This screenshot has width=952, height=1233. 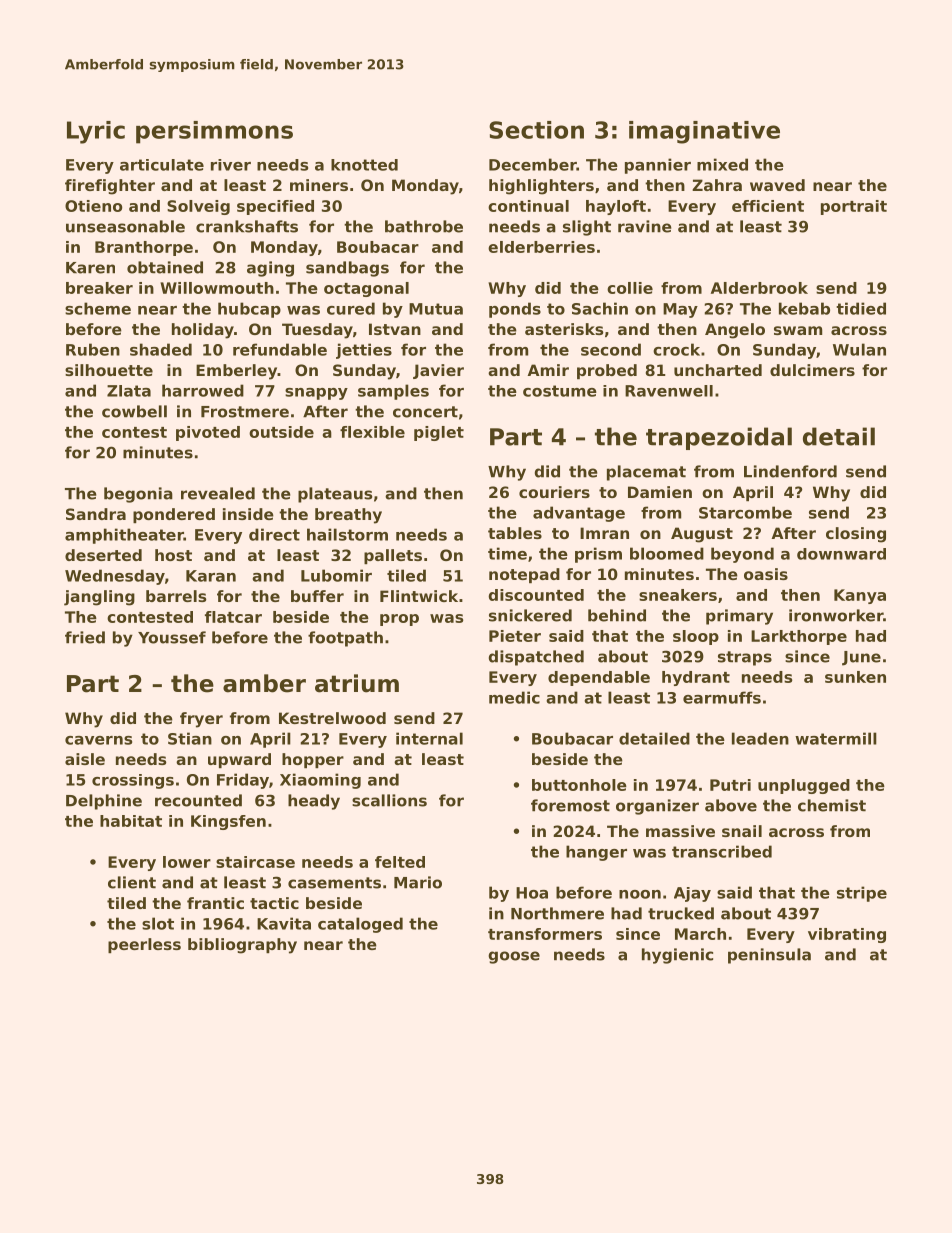 I want to click on sloop, so click(x=696, y=637).
